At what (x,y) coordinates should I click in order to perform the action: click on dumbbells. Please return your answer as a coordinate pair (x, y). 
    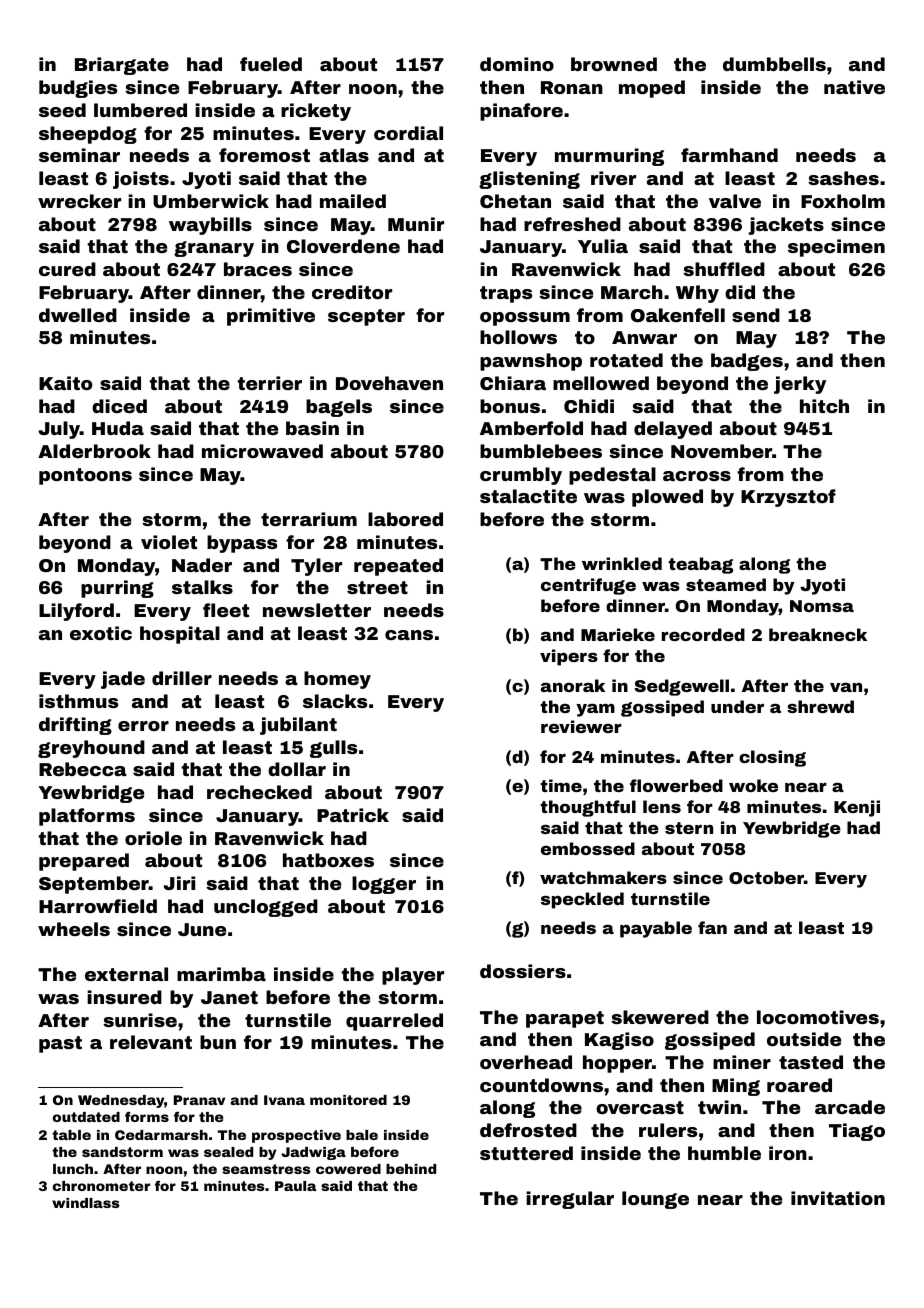
    Looking at the image, I should click on (774, 64).
